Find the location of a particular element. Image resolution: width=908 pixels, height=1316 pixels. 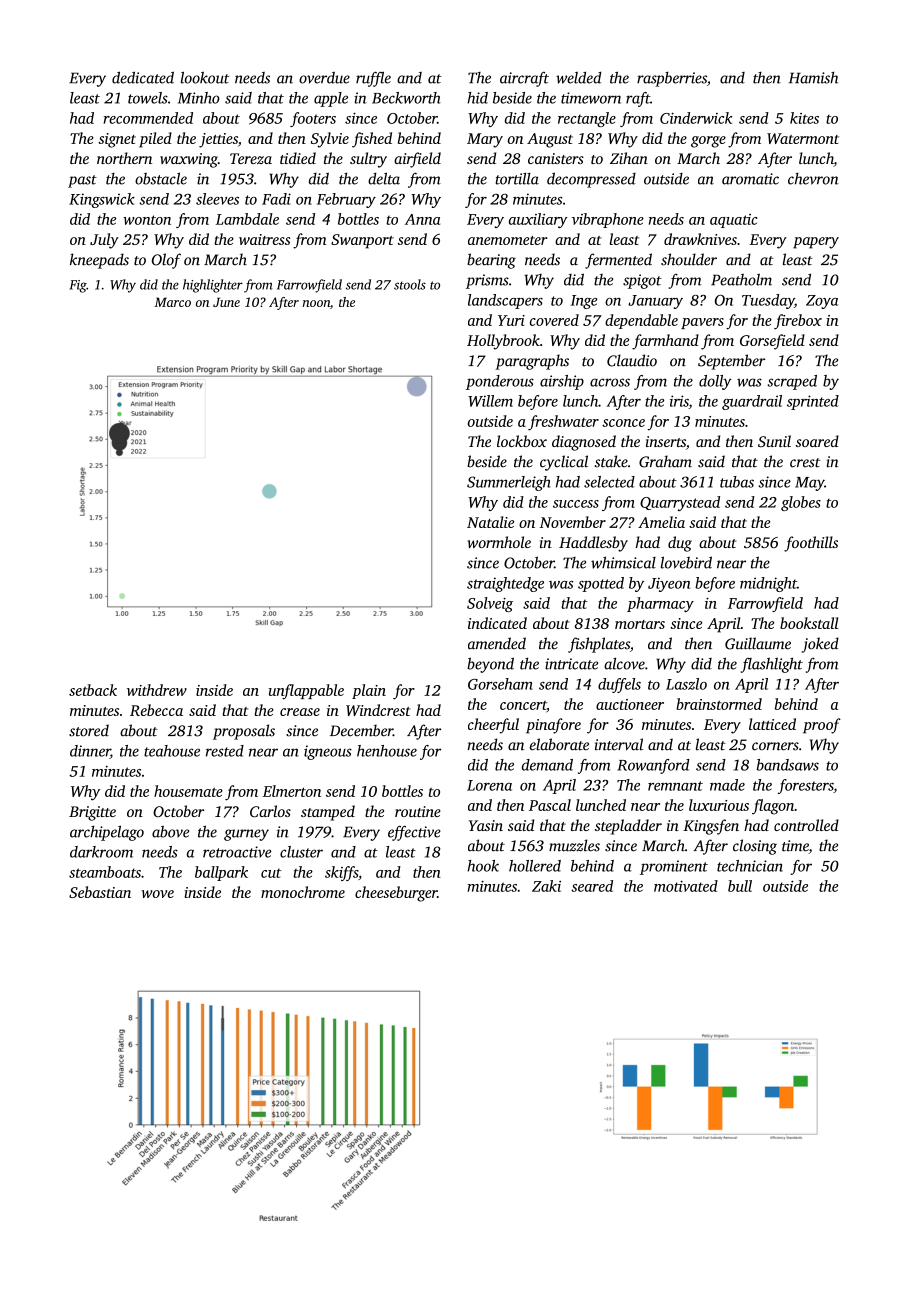

setback is located at coordinates (93, 690).
